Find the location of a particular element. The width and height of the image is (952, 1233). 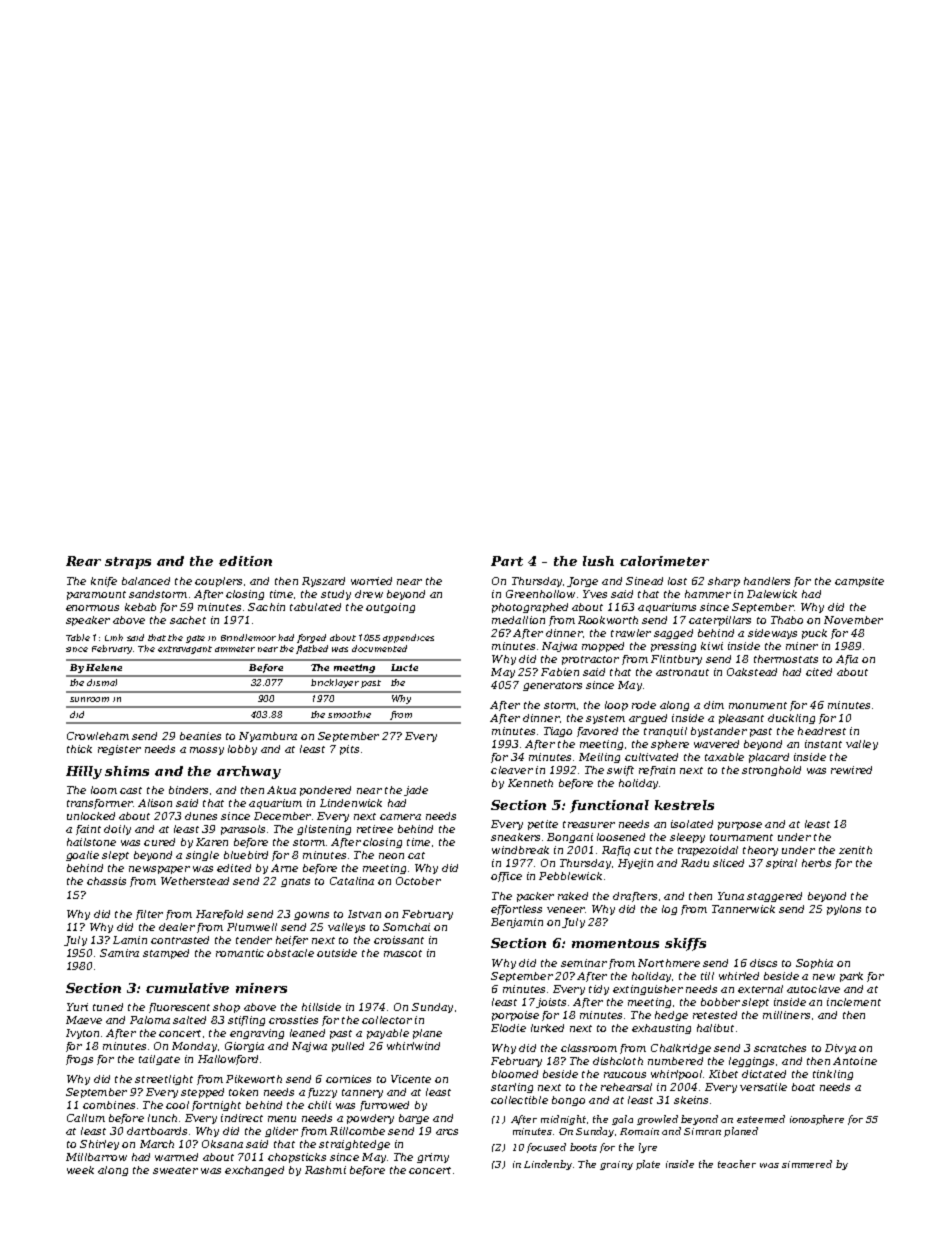

headrest is located at coordinates (822, 731).
